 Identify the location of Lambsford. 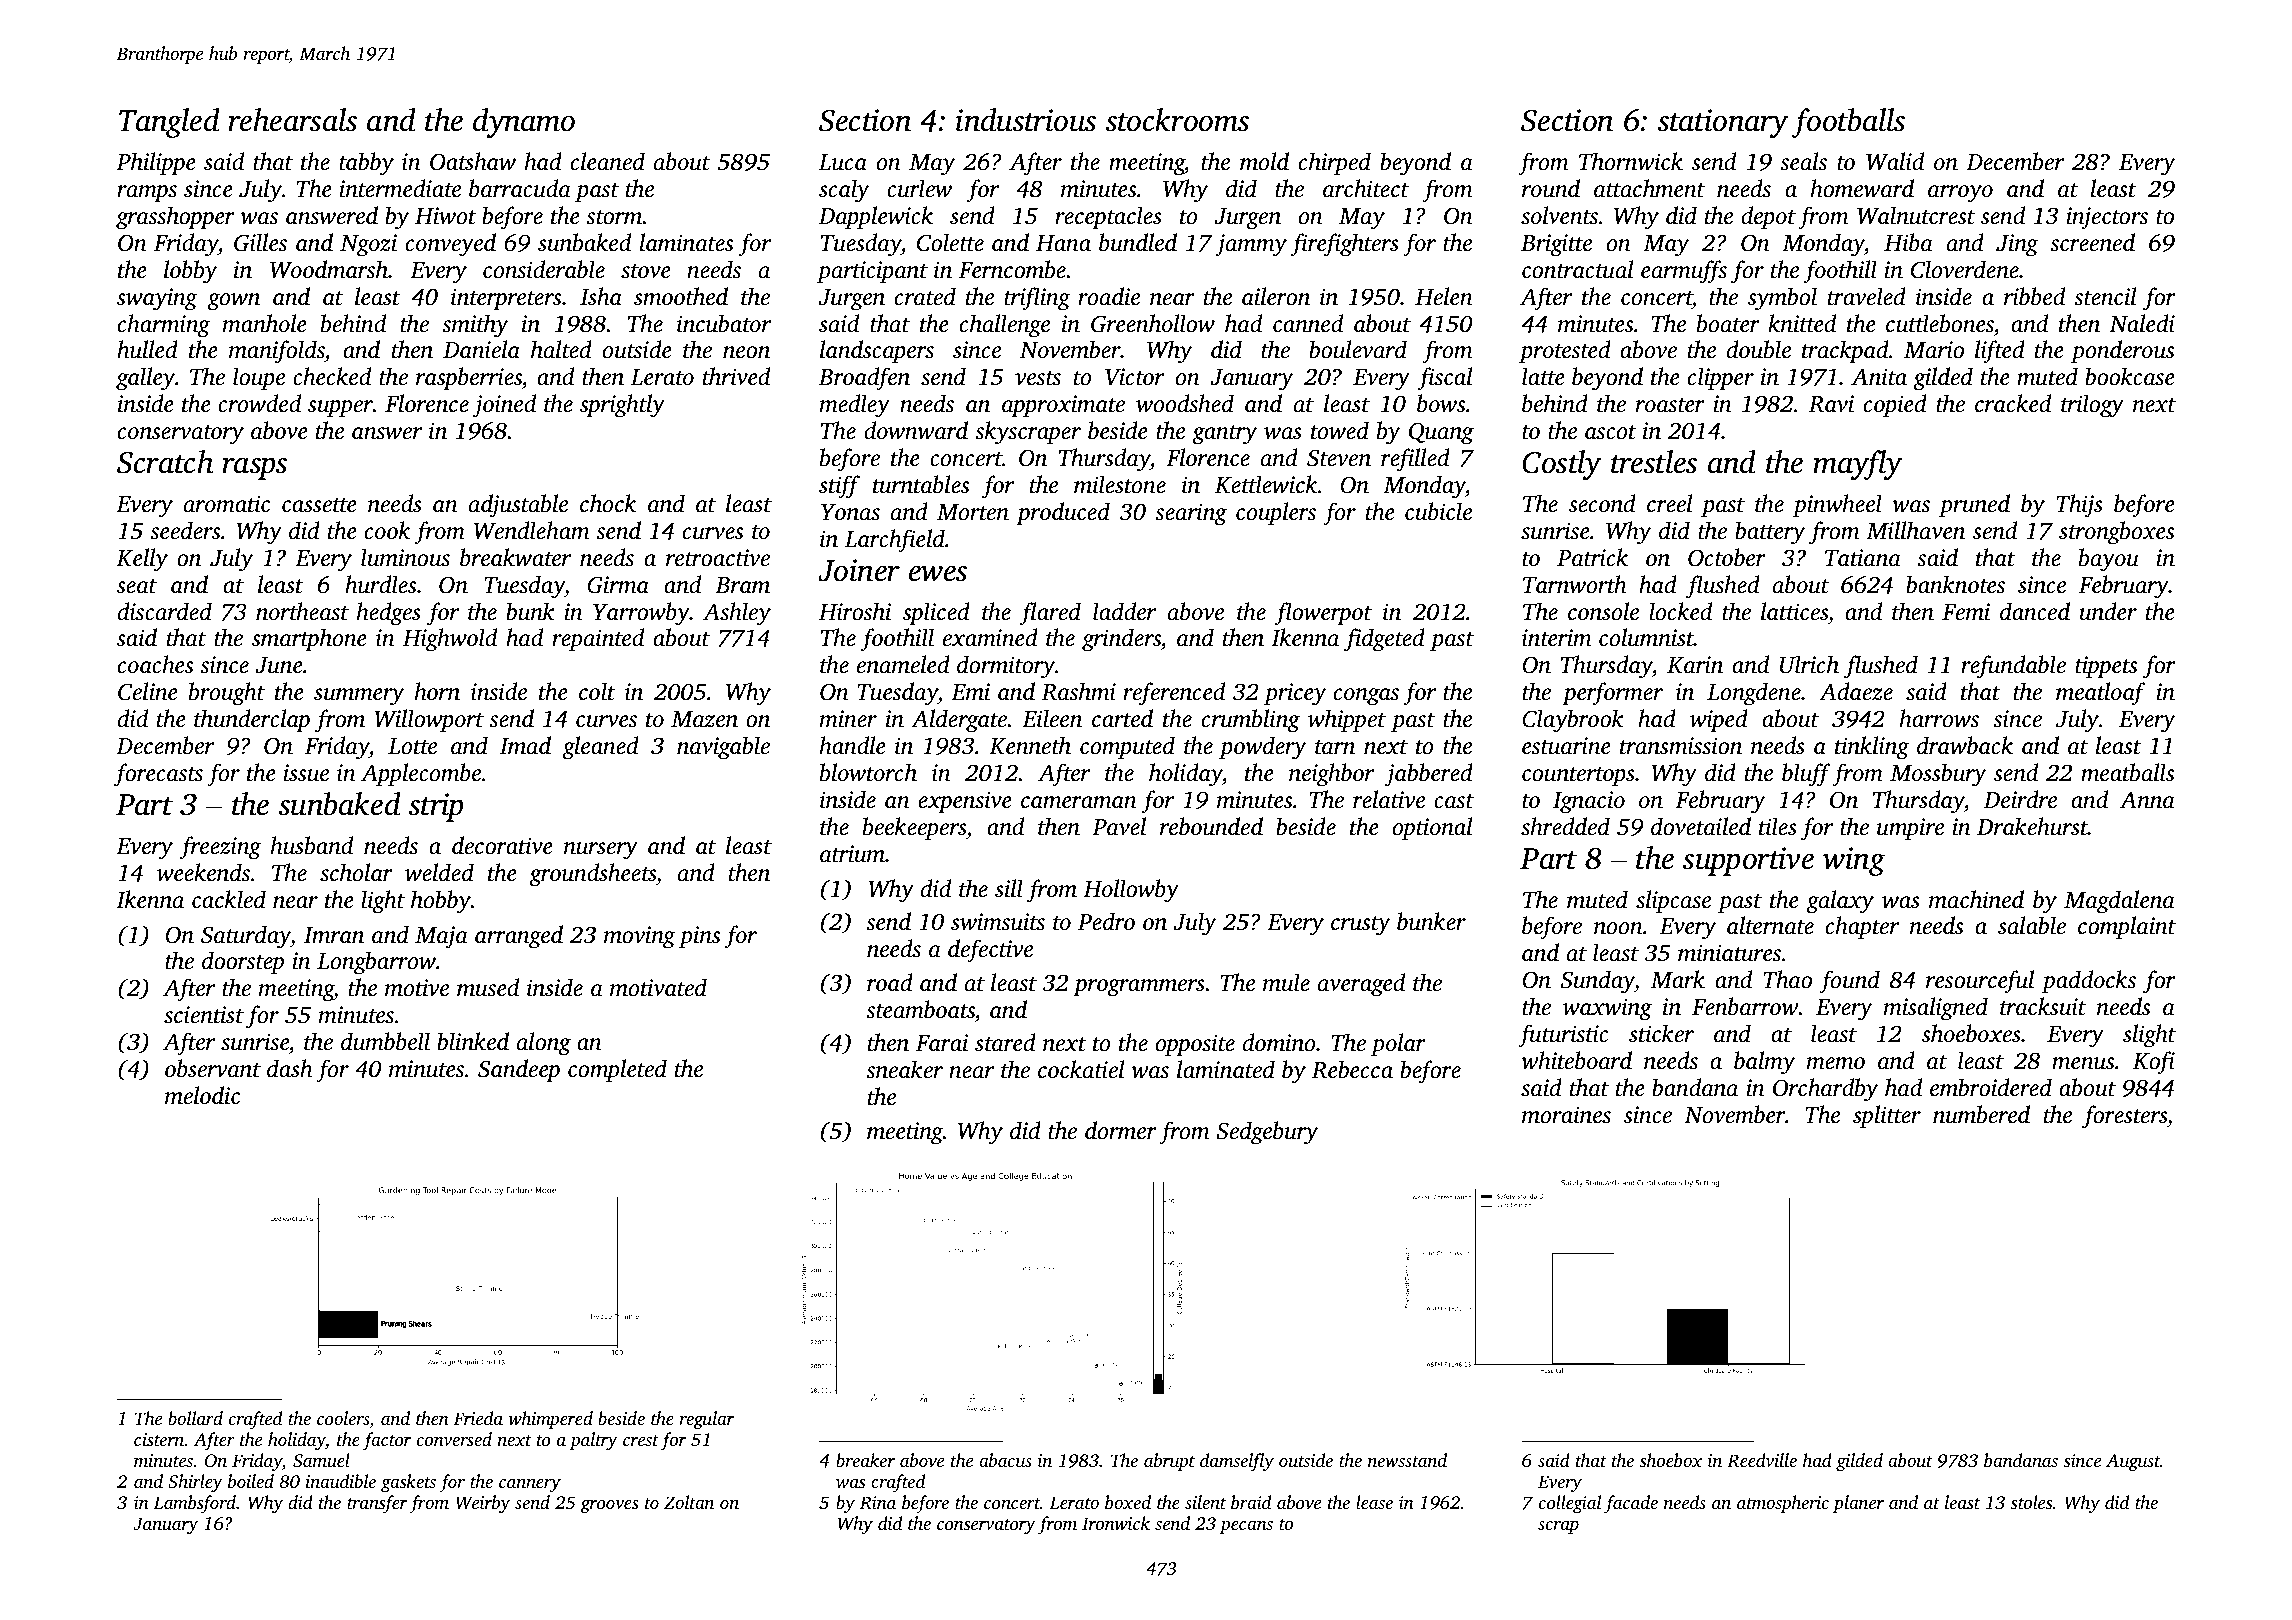
(195, 1504).
